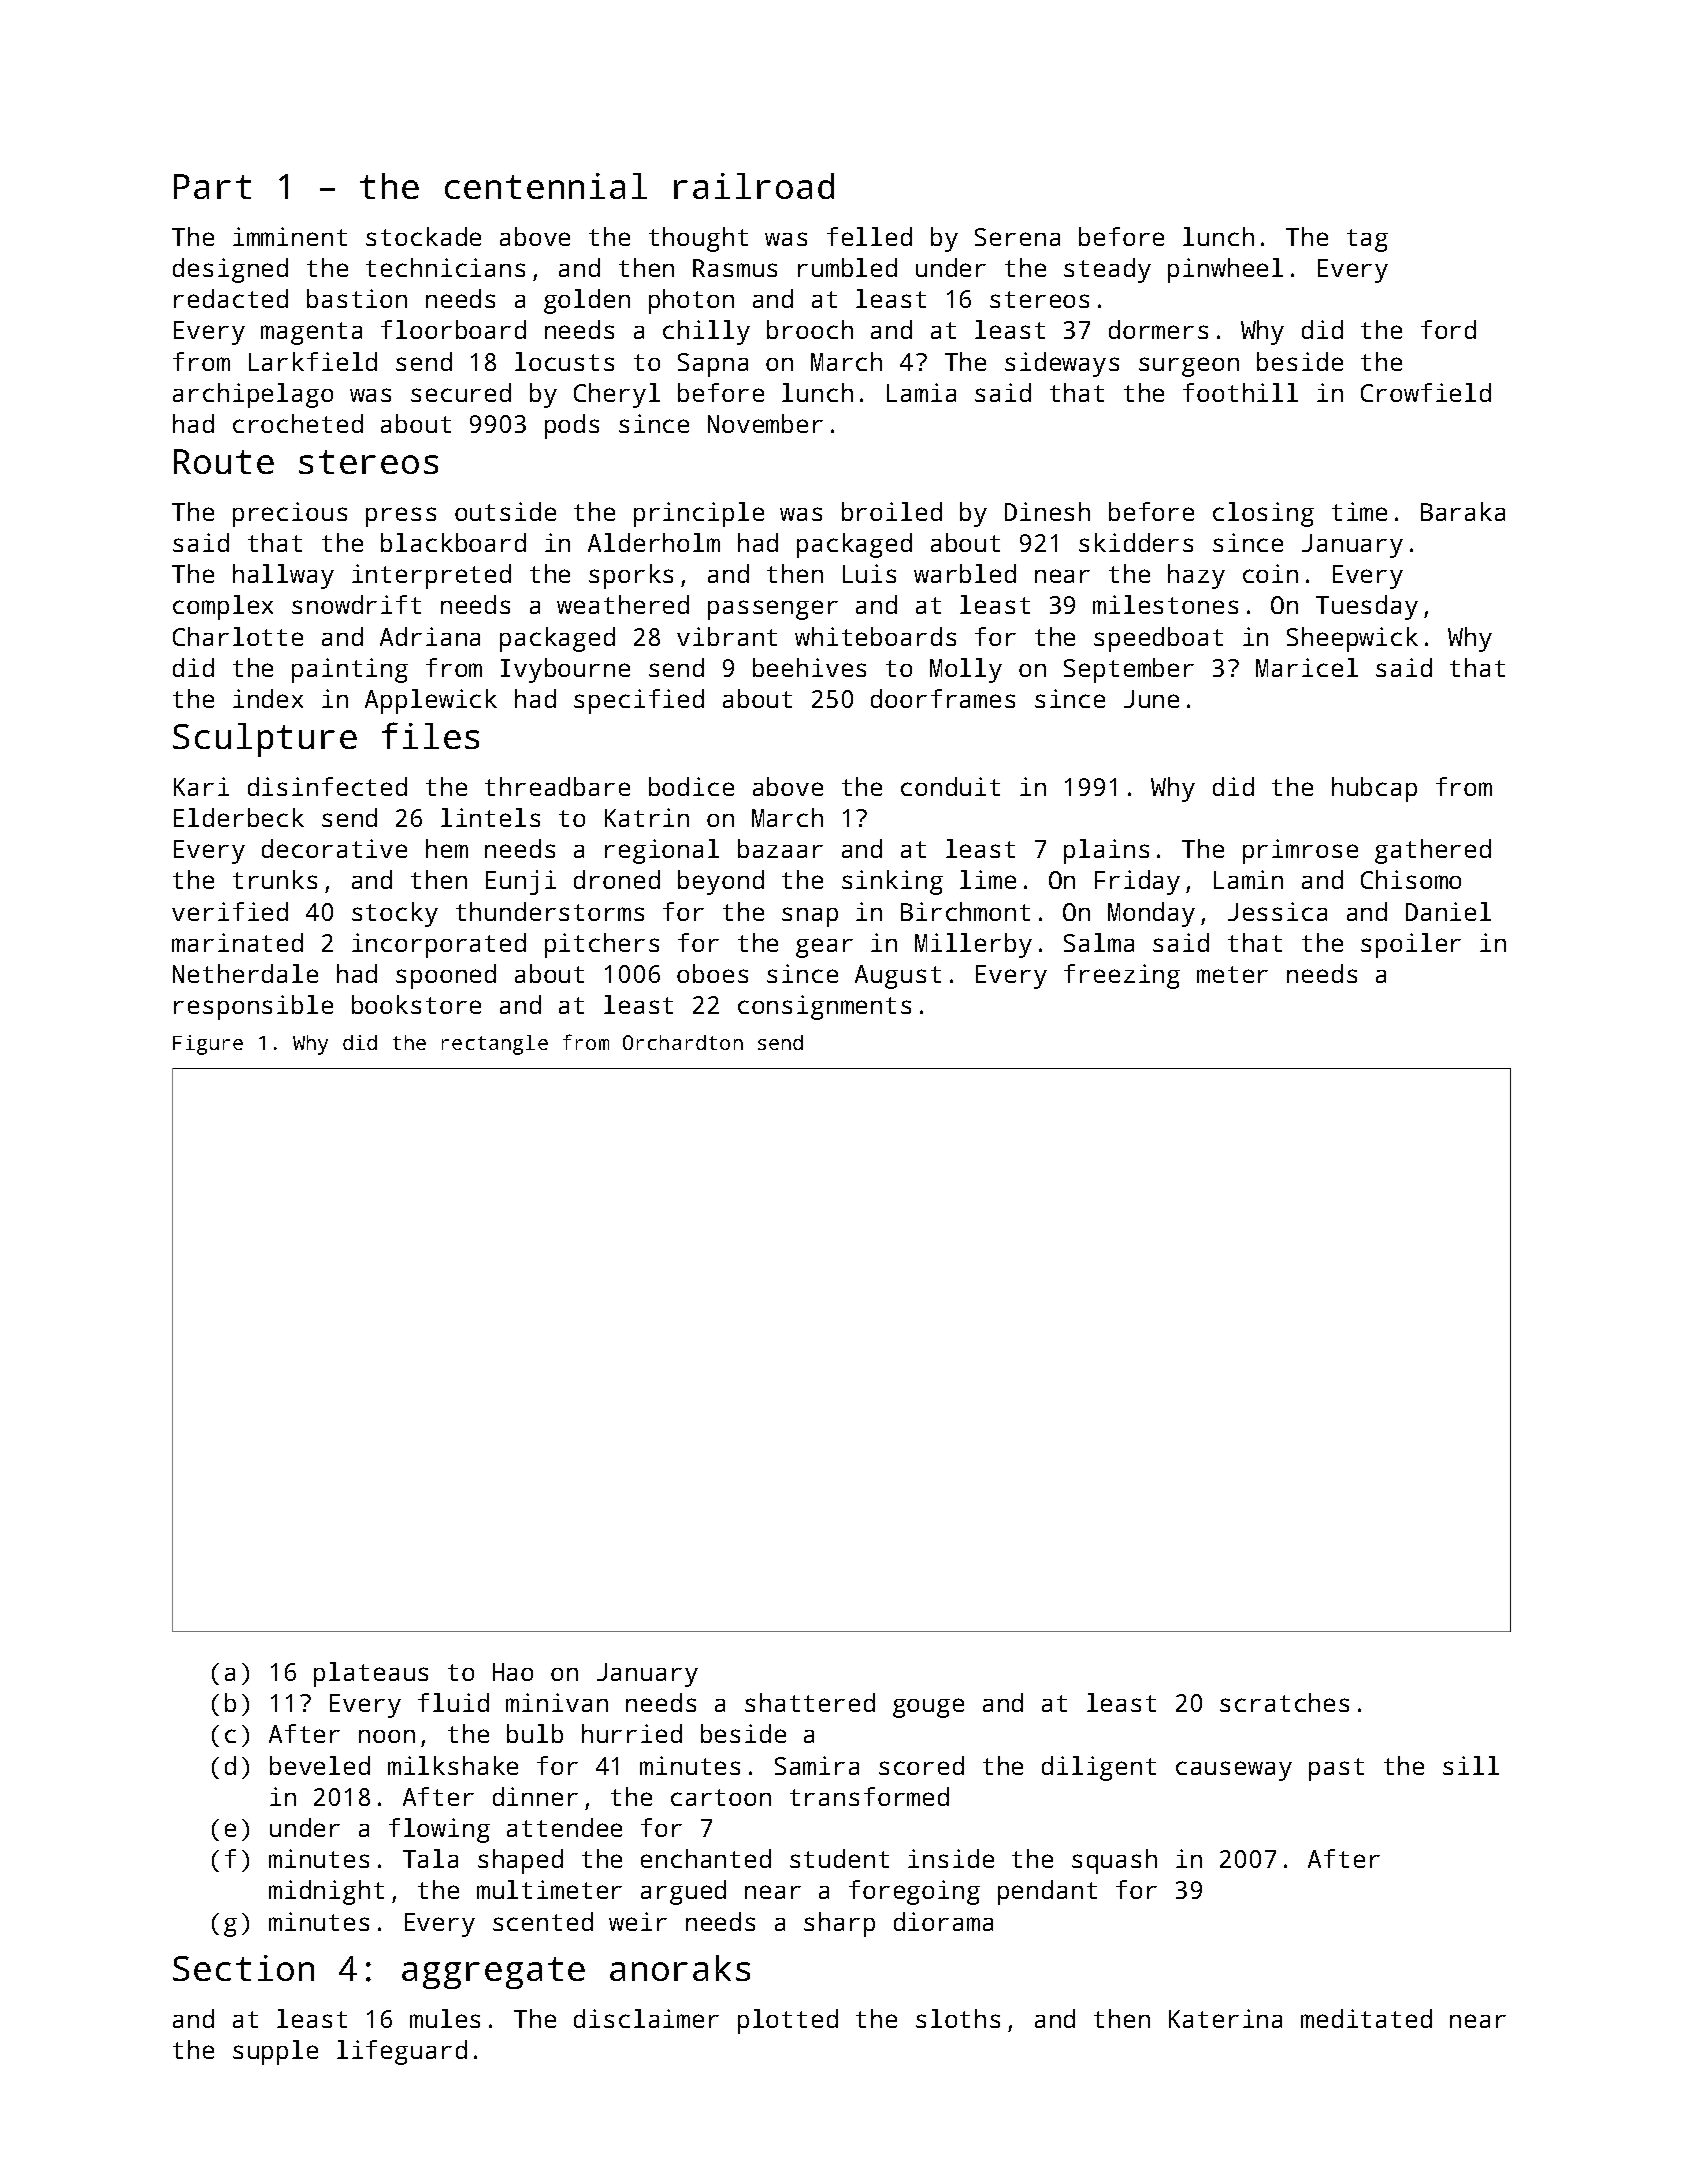 This screenshot has height=2178, width=1683. What do you see at coordinates (788, 2021) in the screenshot?
I see `plotted` at bounding box center [788, 2021].
